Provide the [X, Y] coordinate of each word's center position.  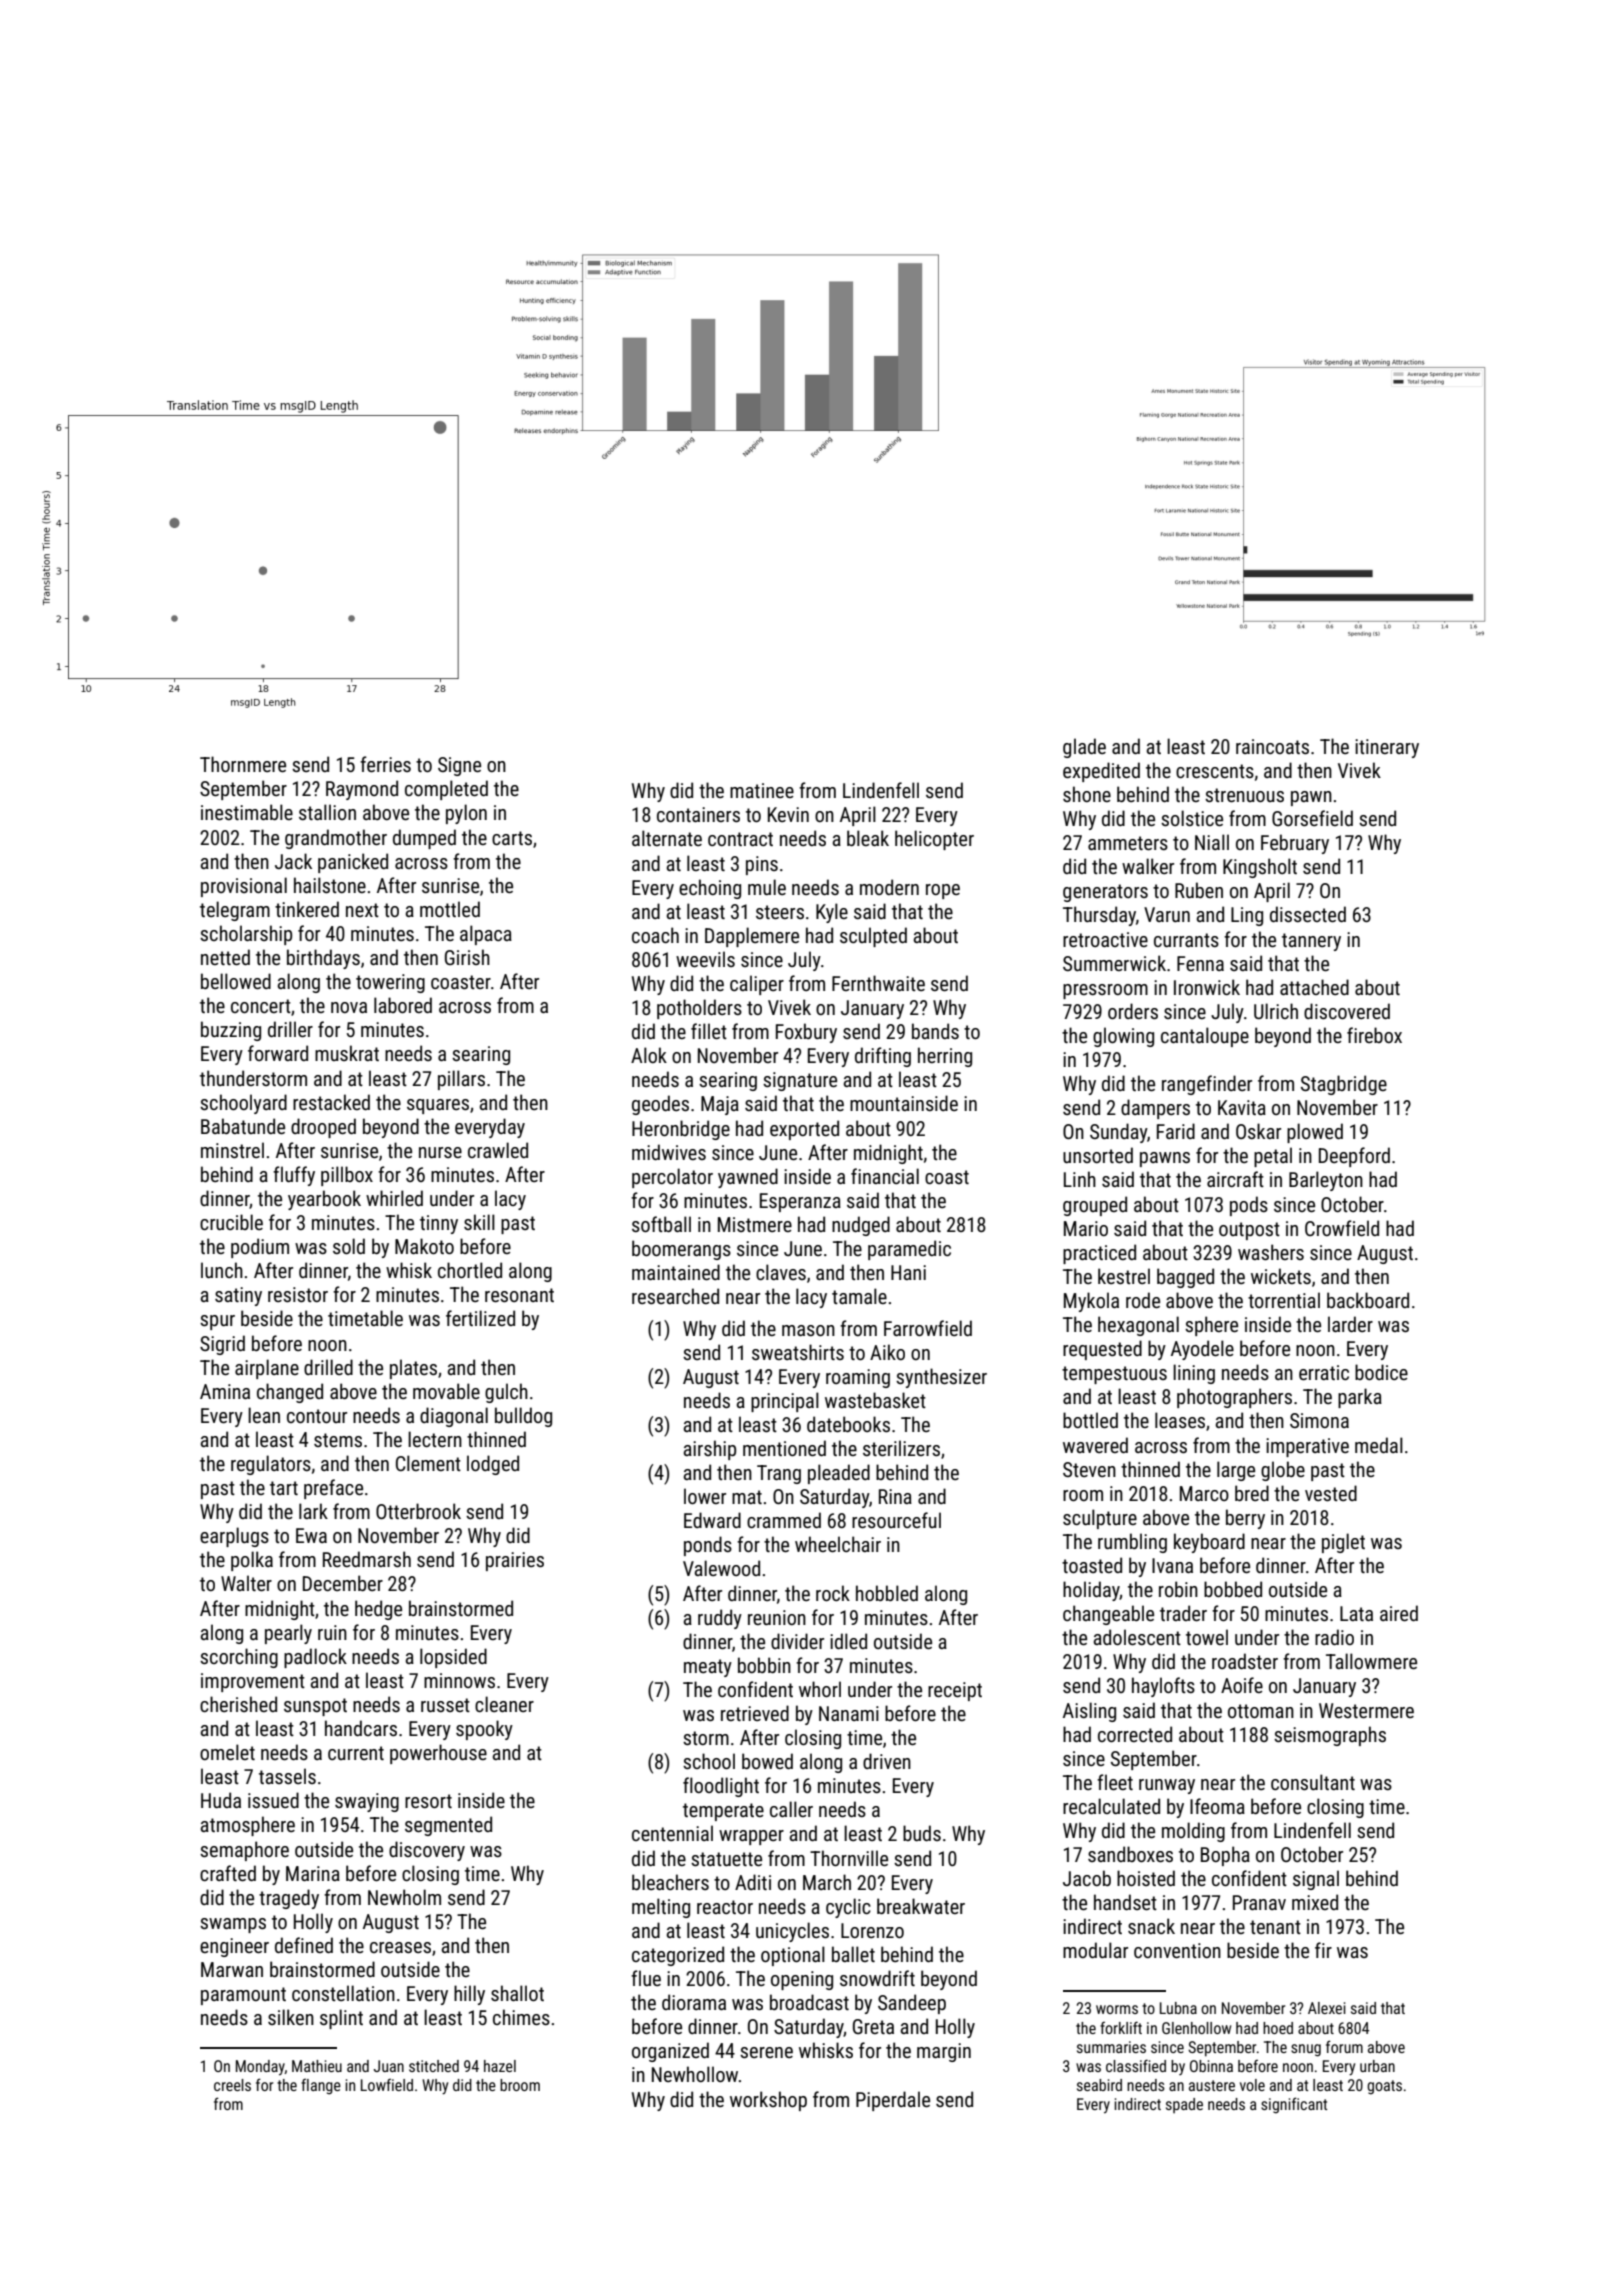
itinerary [1387, 748]
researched [675, 1296]
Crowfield [1342, 1228]
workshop [768, 2101]
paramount [243, 1996]
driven [887, 1761]
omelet [227, 1752]
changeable [1108, 1615]
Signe [459, 766]
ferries [385, 764]
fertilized [480, 1318]
